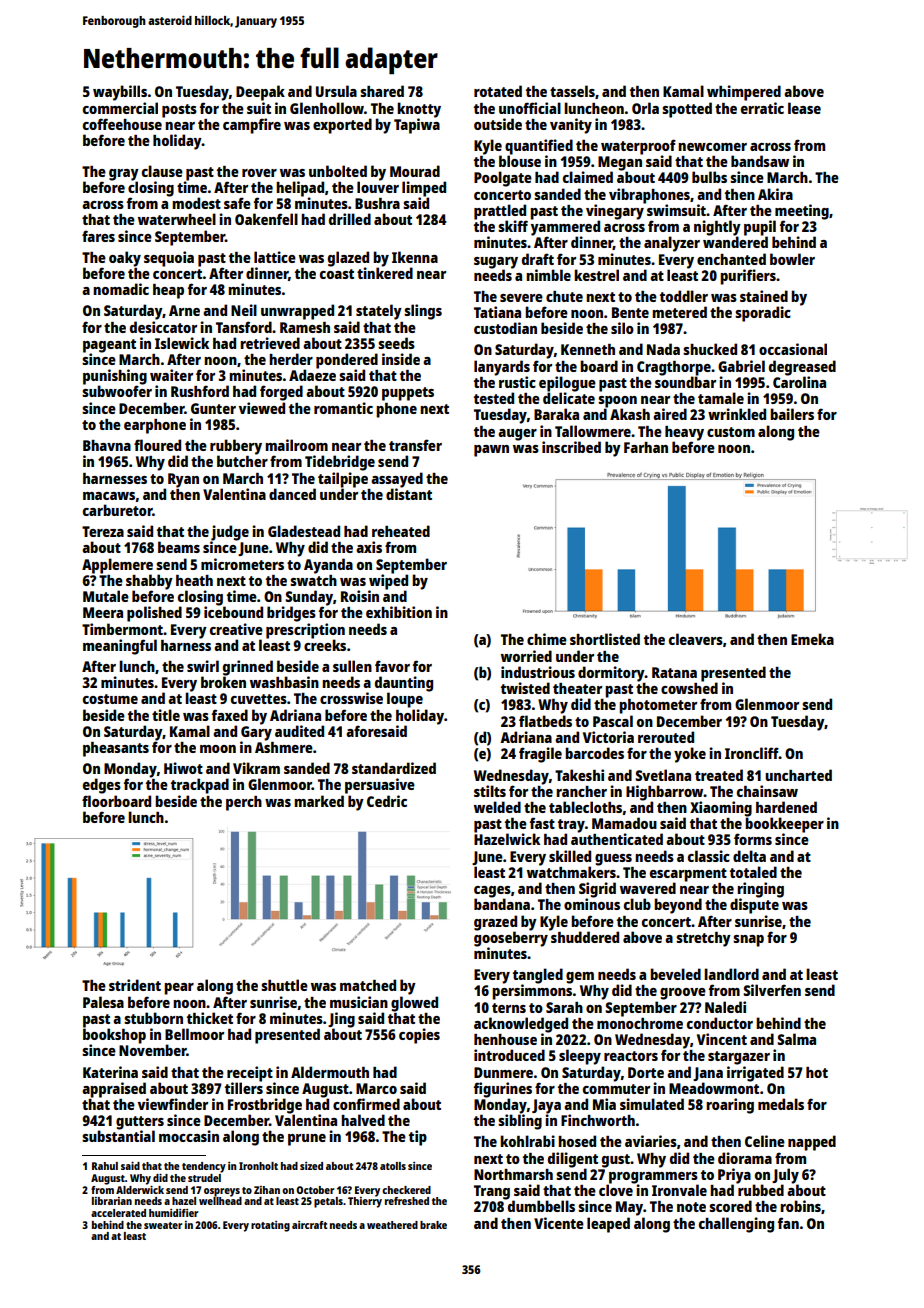  I want to click on atolls, so click(393, 1166).
